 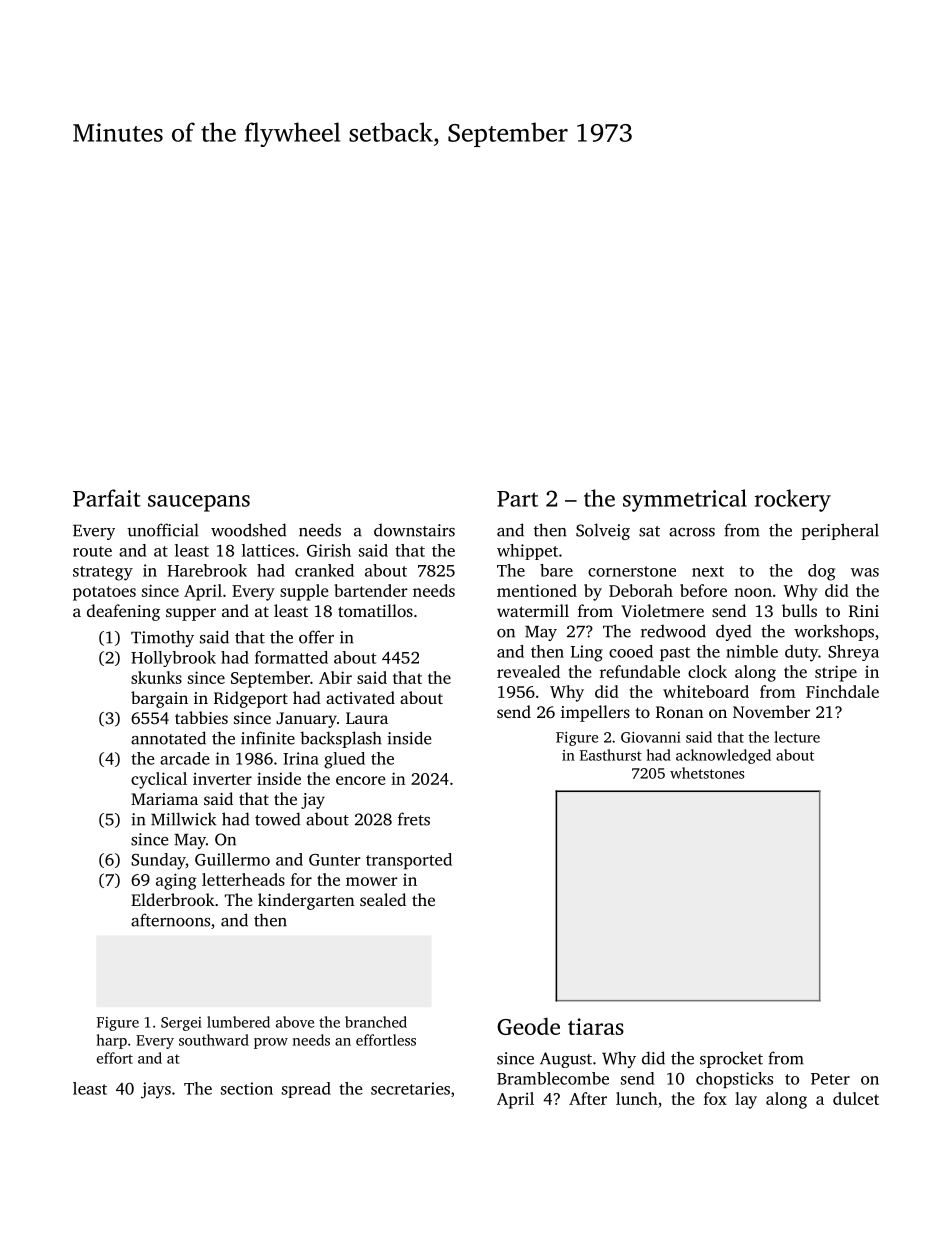 What do you see at coordinates (517, 499) in the screenshot?
I see `Part` at bounding box center [517, 499].
